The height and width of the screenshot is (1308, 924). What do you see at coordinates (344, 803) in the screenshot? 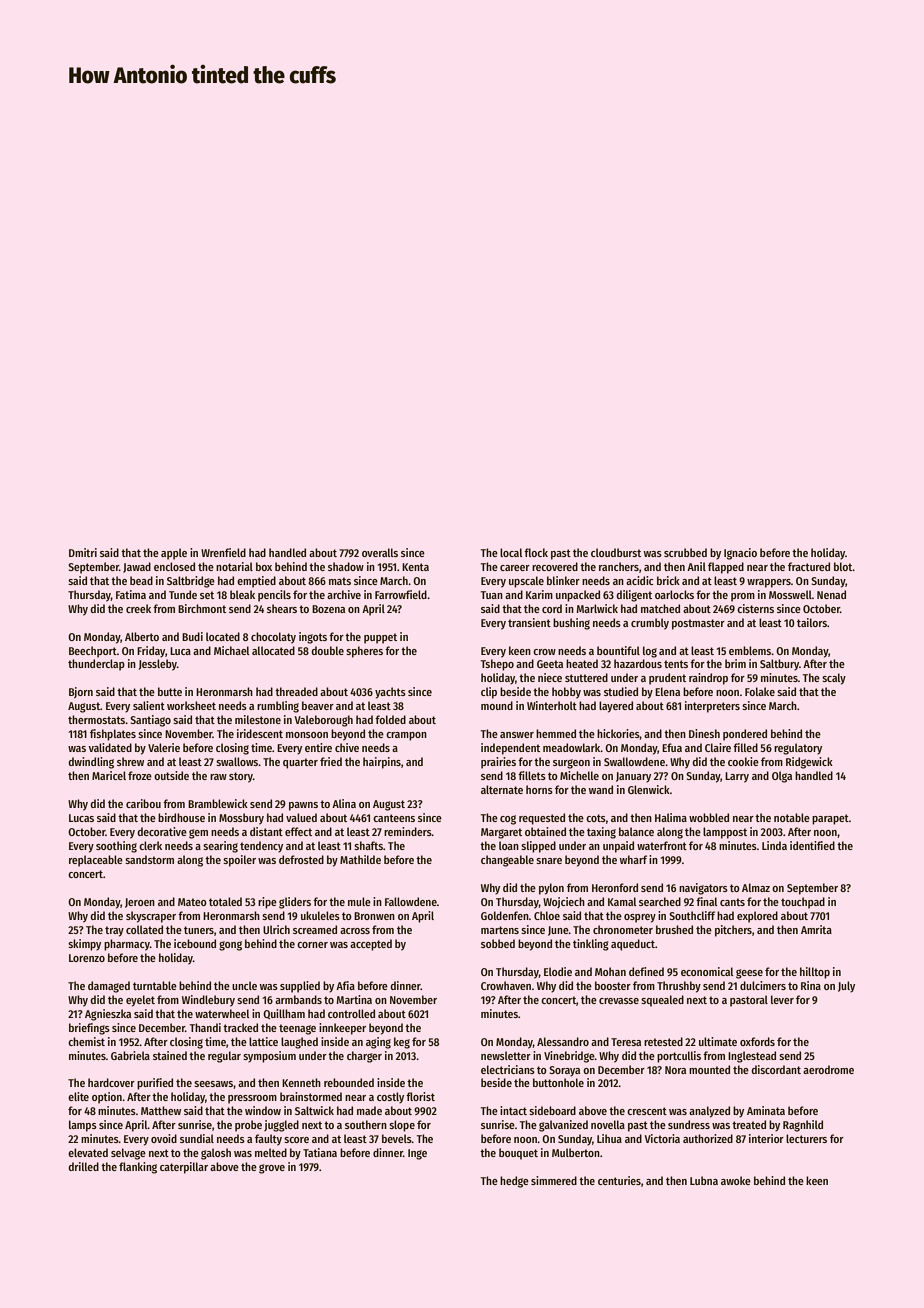
I see `Alina` at bounding box center [344, 803].
